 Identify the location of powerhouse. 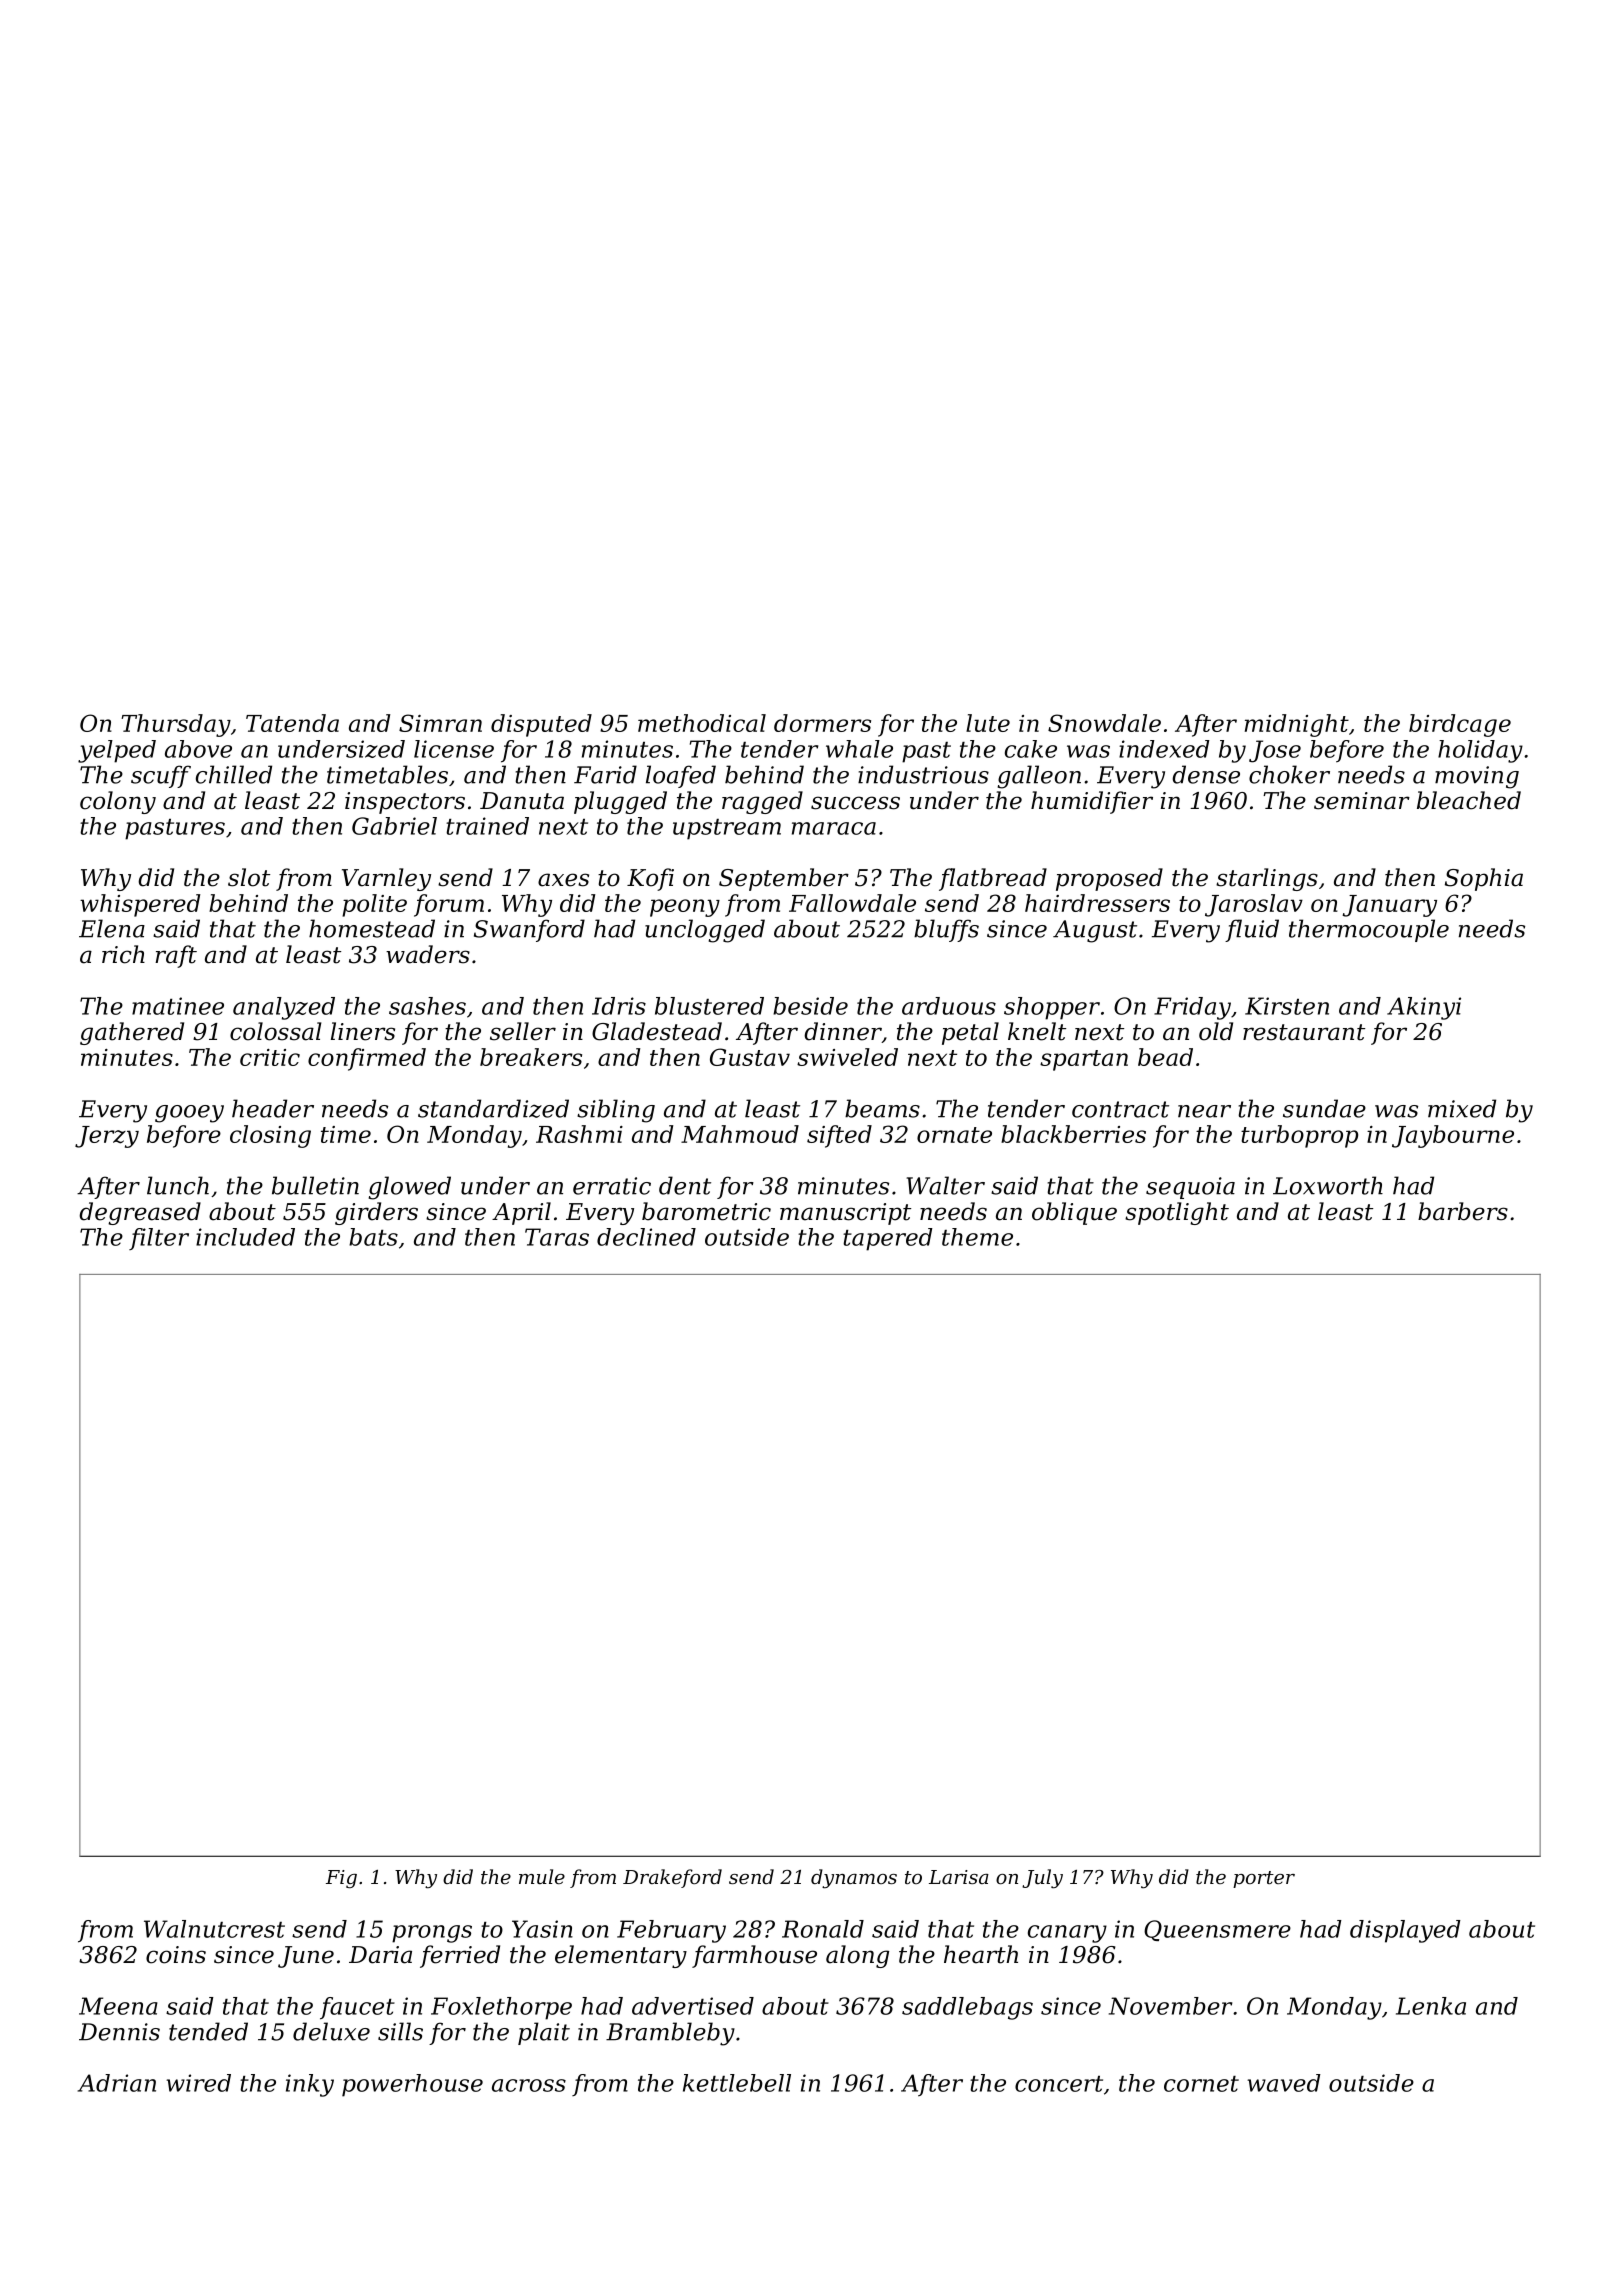
(412, 2085).
